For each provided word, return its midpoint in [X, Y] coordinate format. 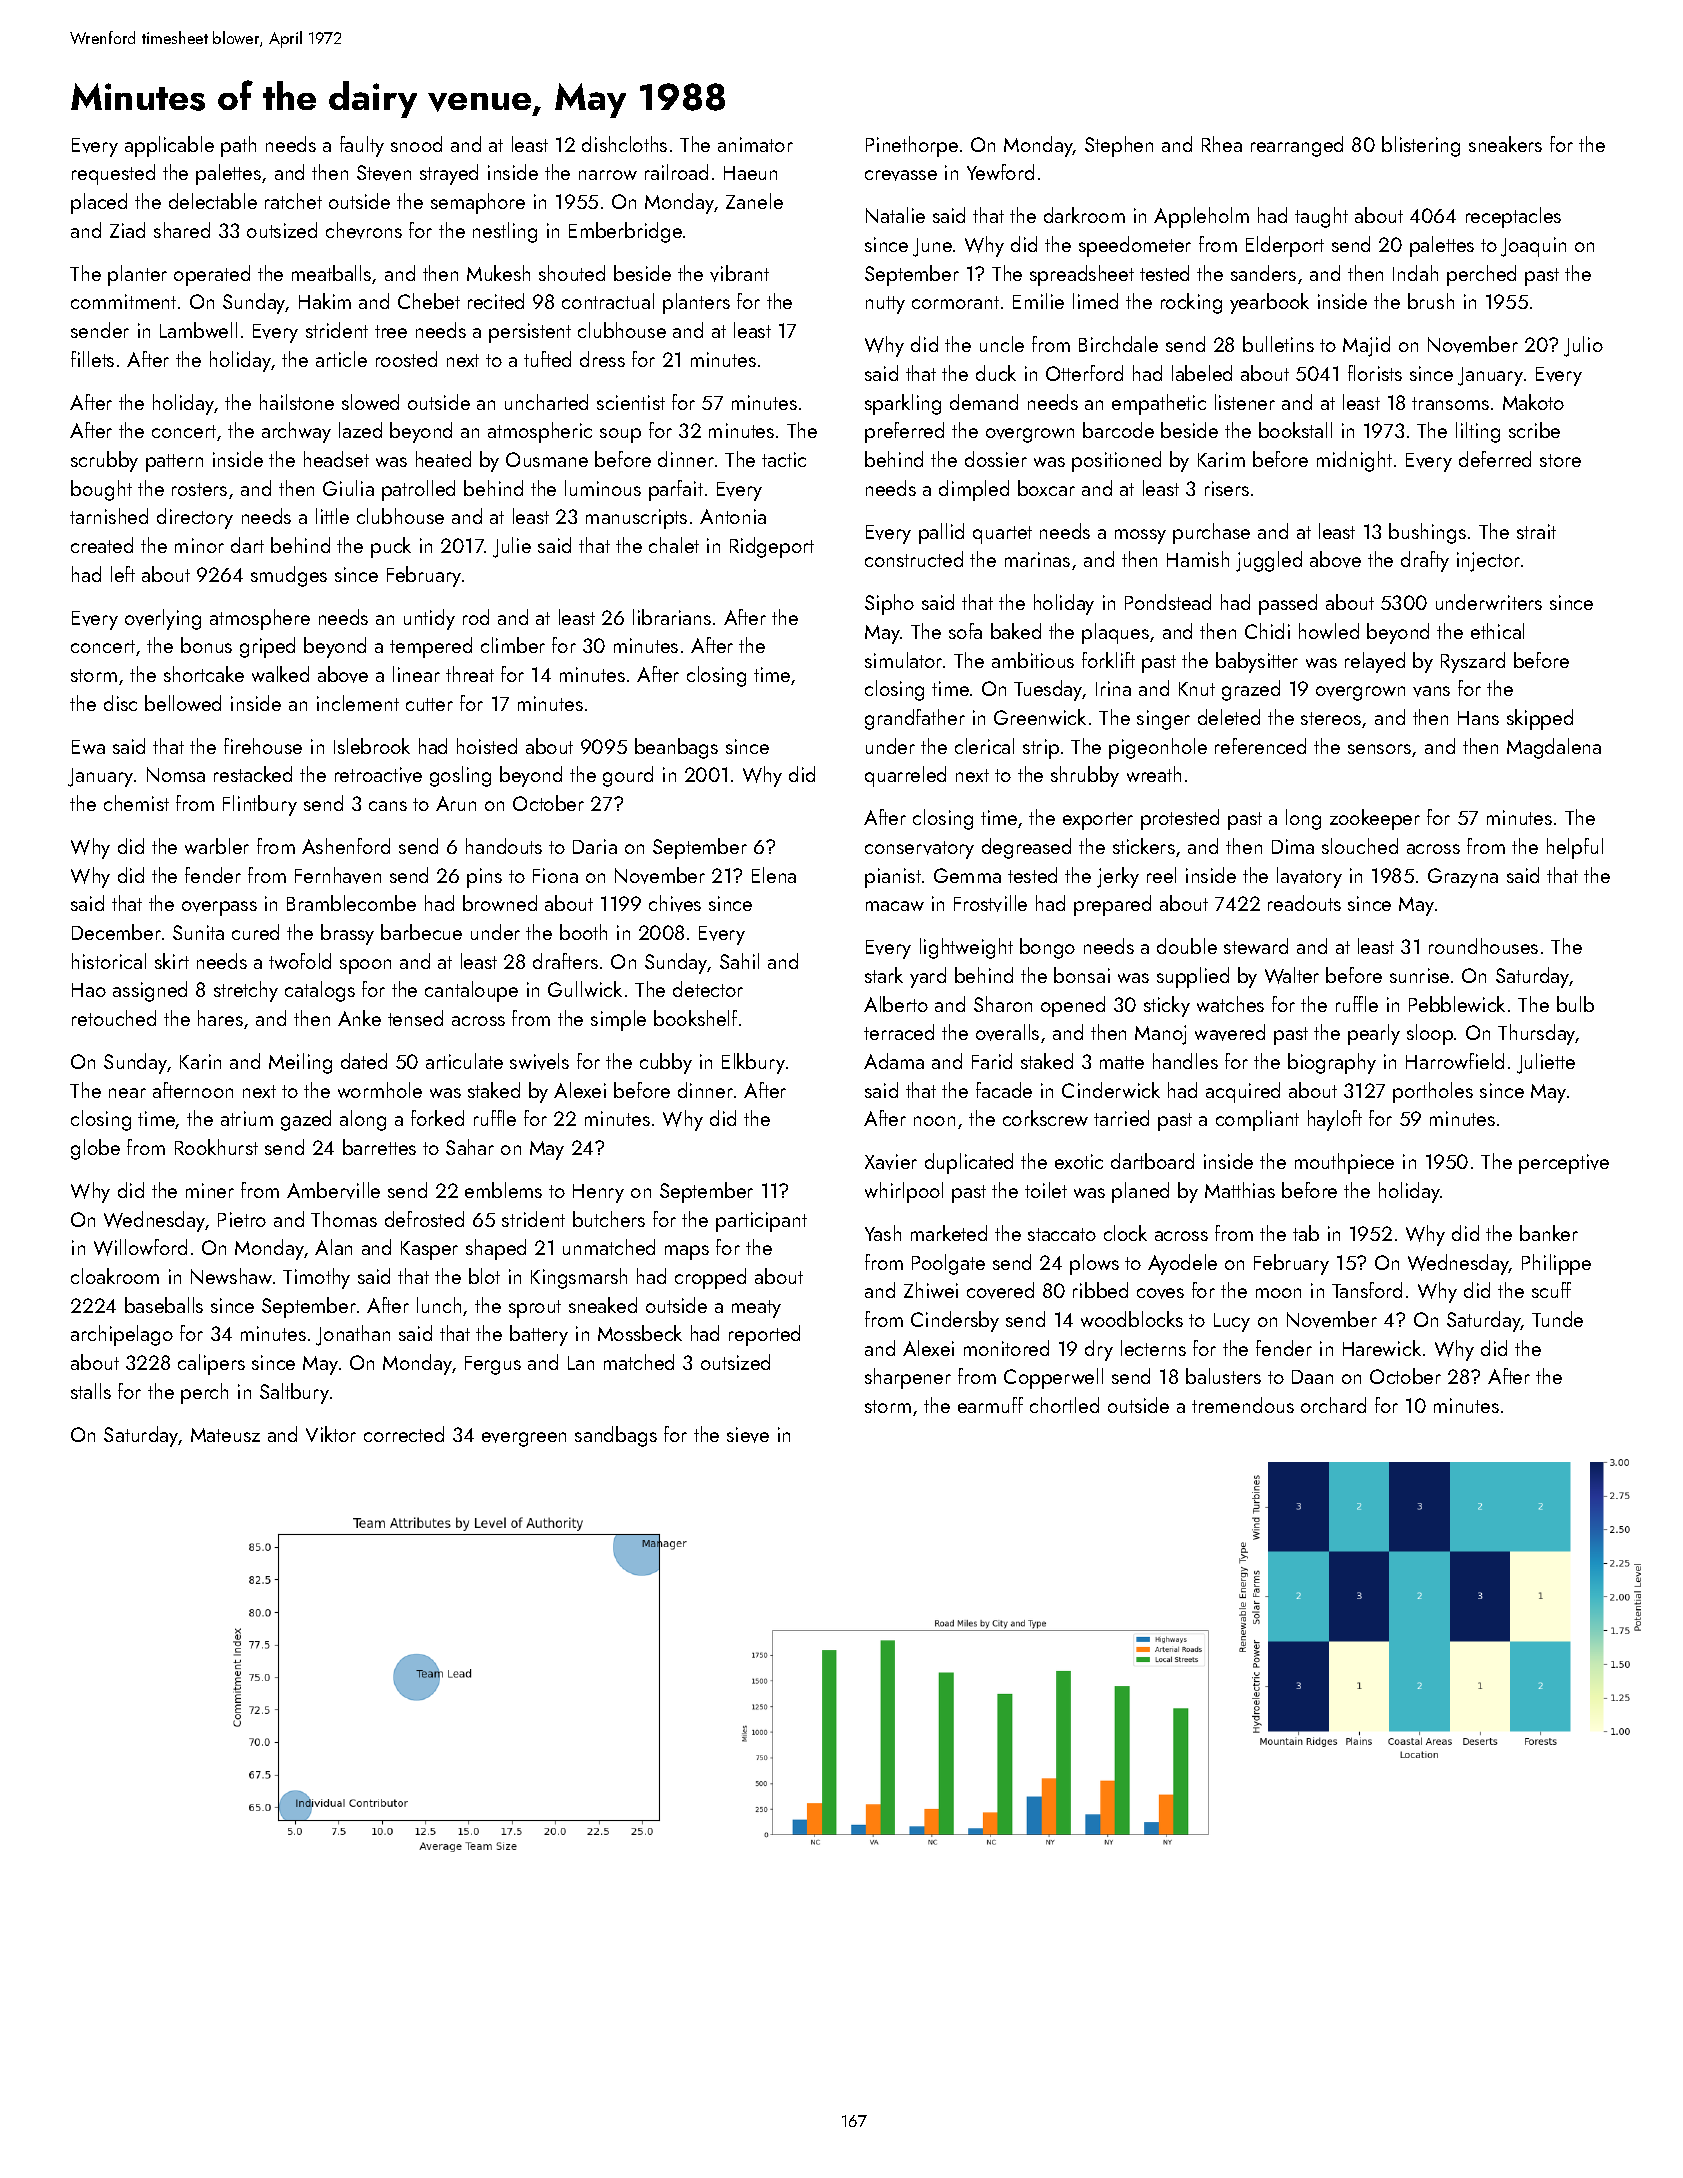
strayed [449, 174]
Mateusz [225, 1435]
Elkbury [753, 1063]
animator [755, 144]
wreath [1154, 774]
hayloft [1335, 1120]
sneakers [1505, 144]
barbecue [421, 932]
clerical [984, 746]
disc [120, 703]
